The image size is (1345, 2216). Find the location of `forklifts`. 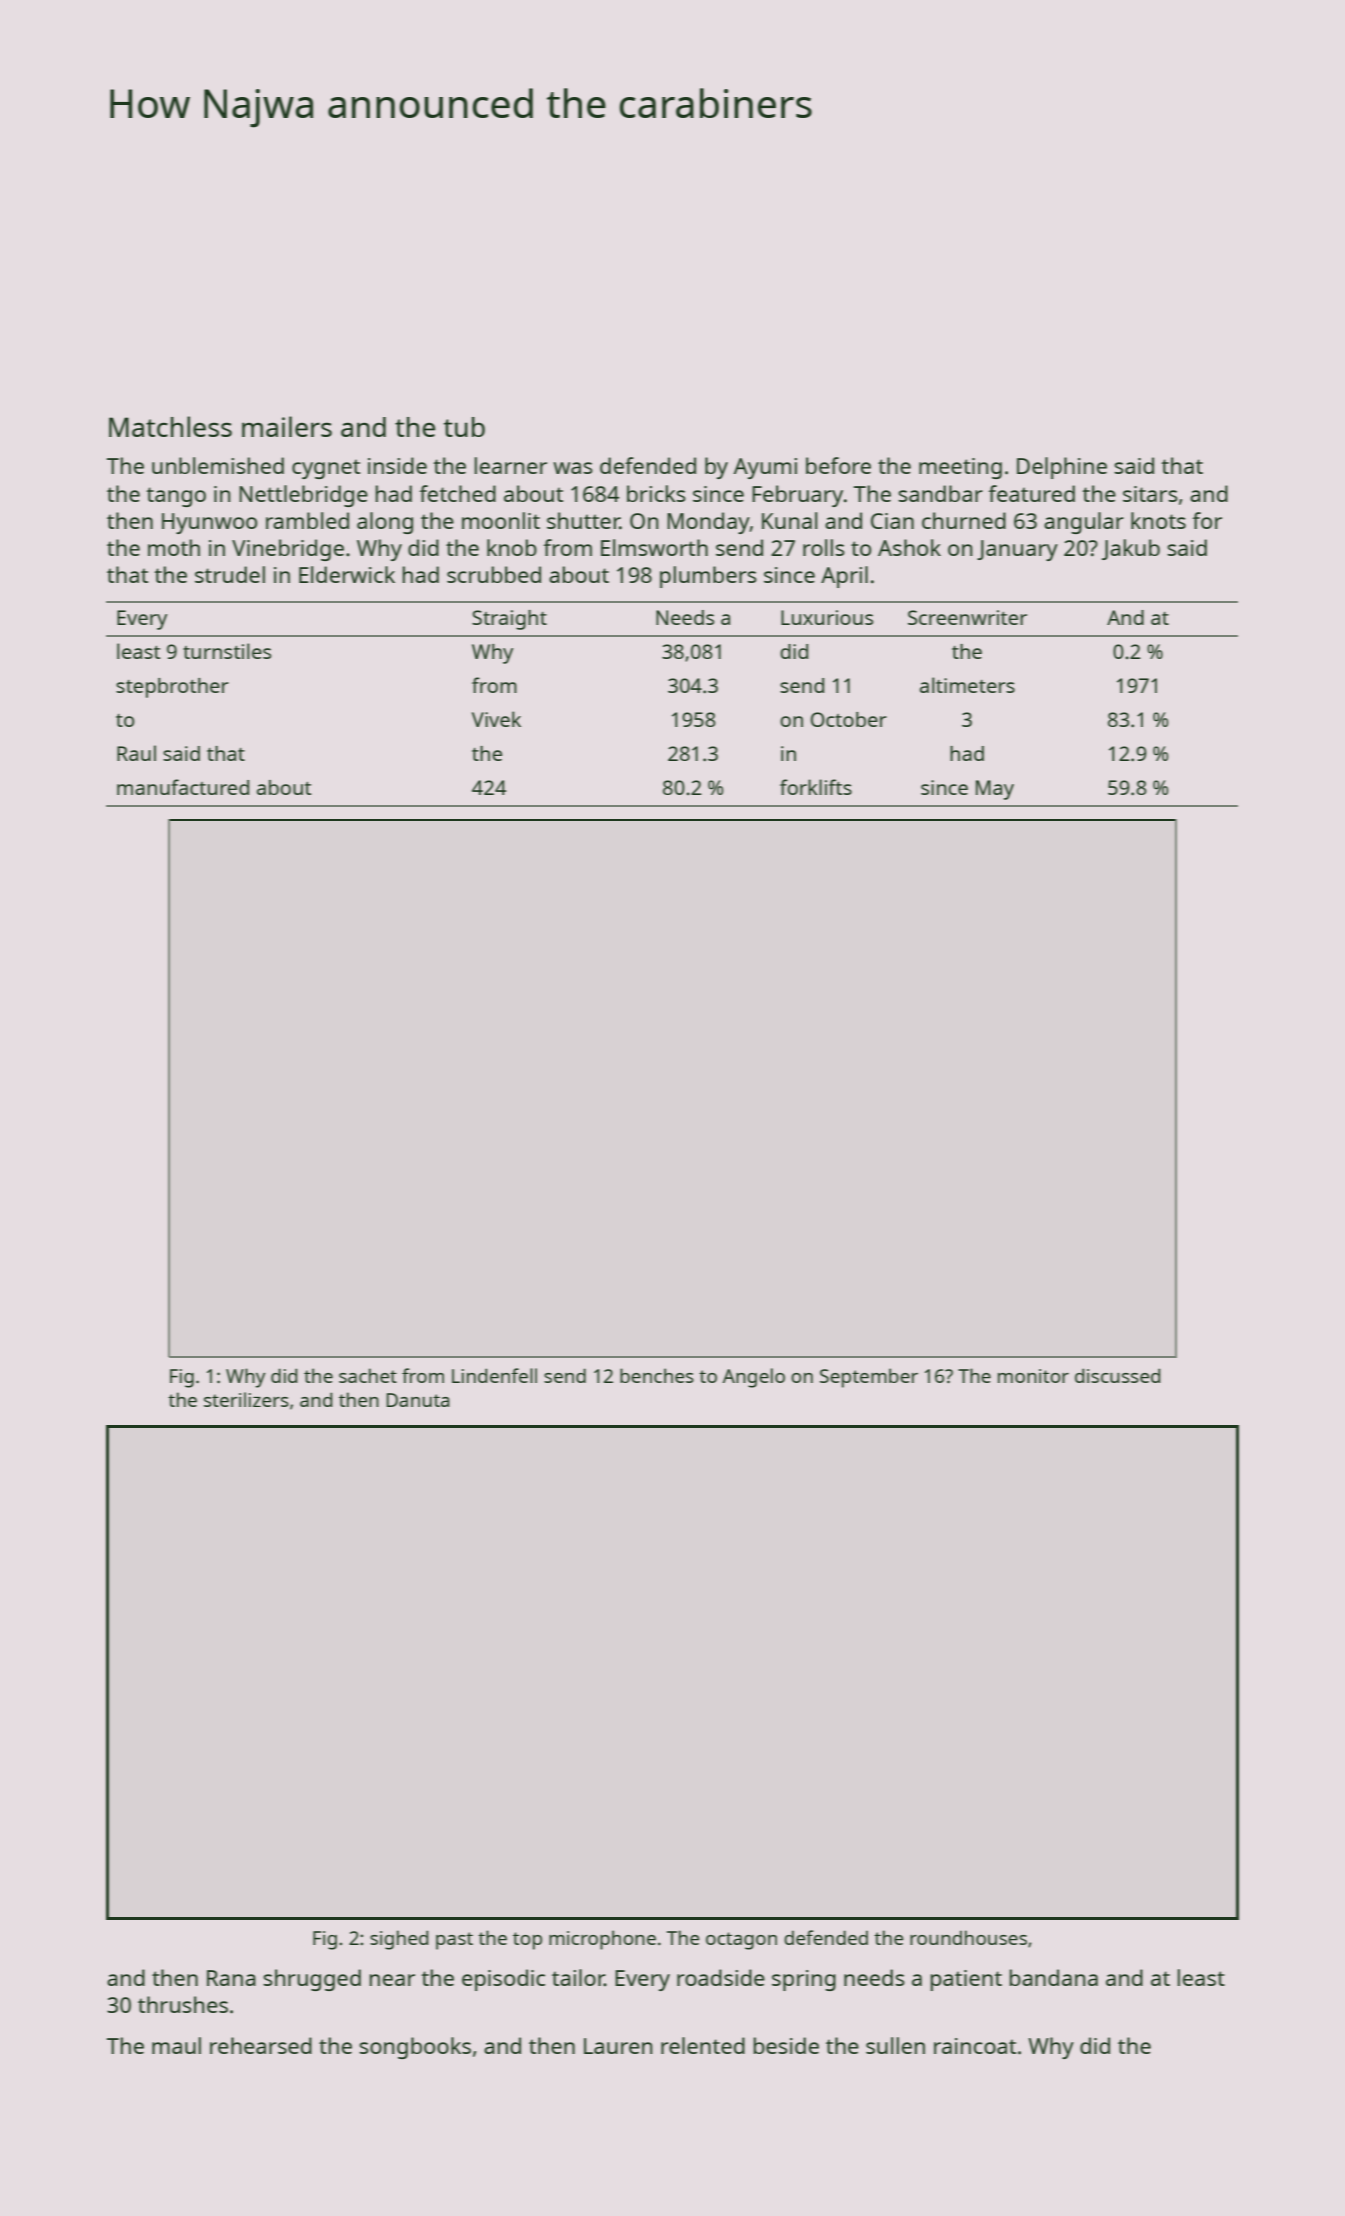

forklifts is located at coordinates (816, 787).
